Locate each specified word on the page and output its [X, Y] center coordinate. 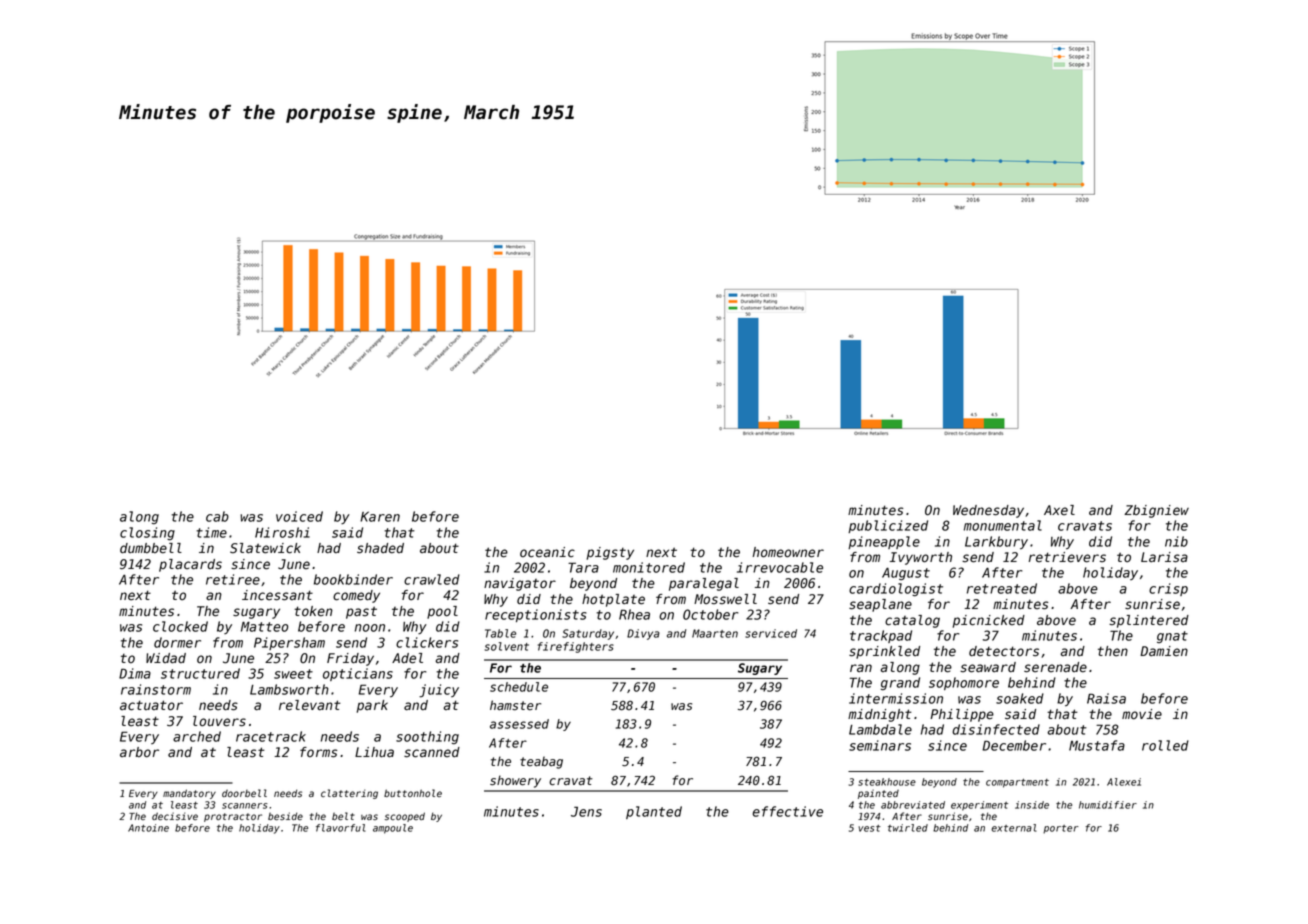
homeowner [788, 552]
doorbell [244, 793]
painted [878, 794]
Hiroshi [282, 532]
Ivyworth [921, 558]
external [1014, 828]
